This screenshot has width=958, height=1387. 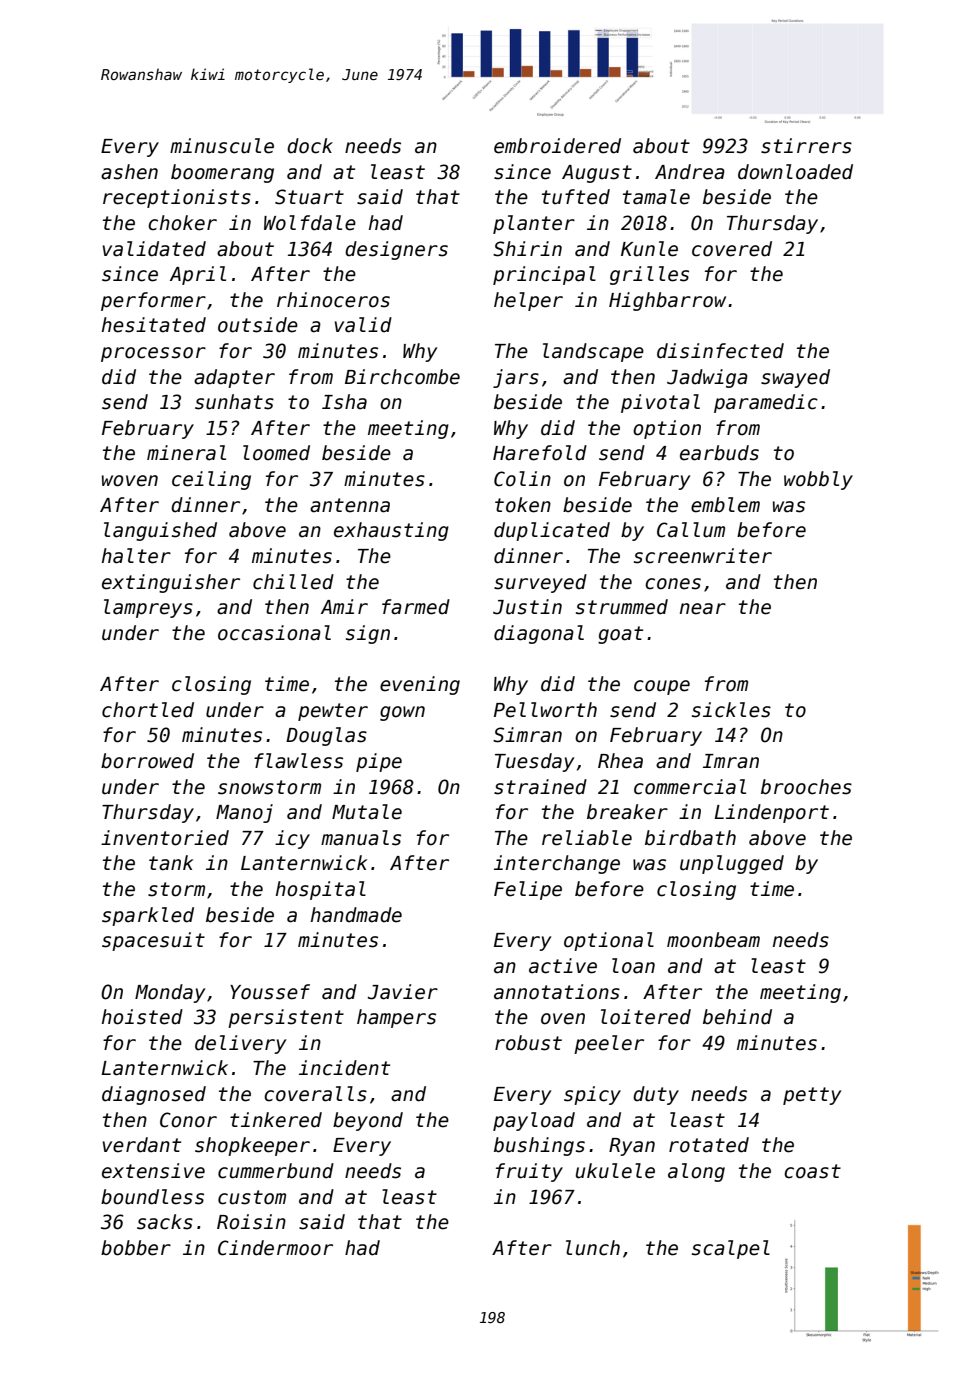 What do you see at coordinates (270, 992) in the screenshot?
I see `Youssef` at bounding box center [270, 992].
